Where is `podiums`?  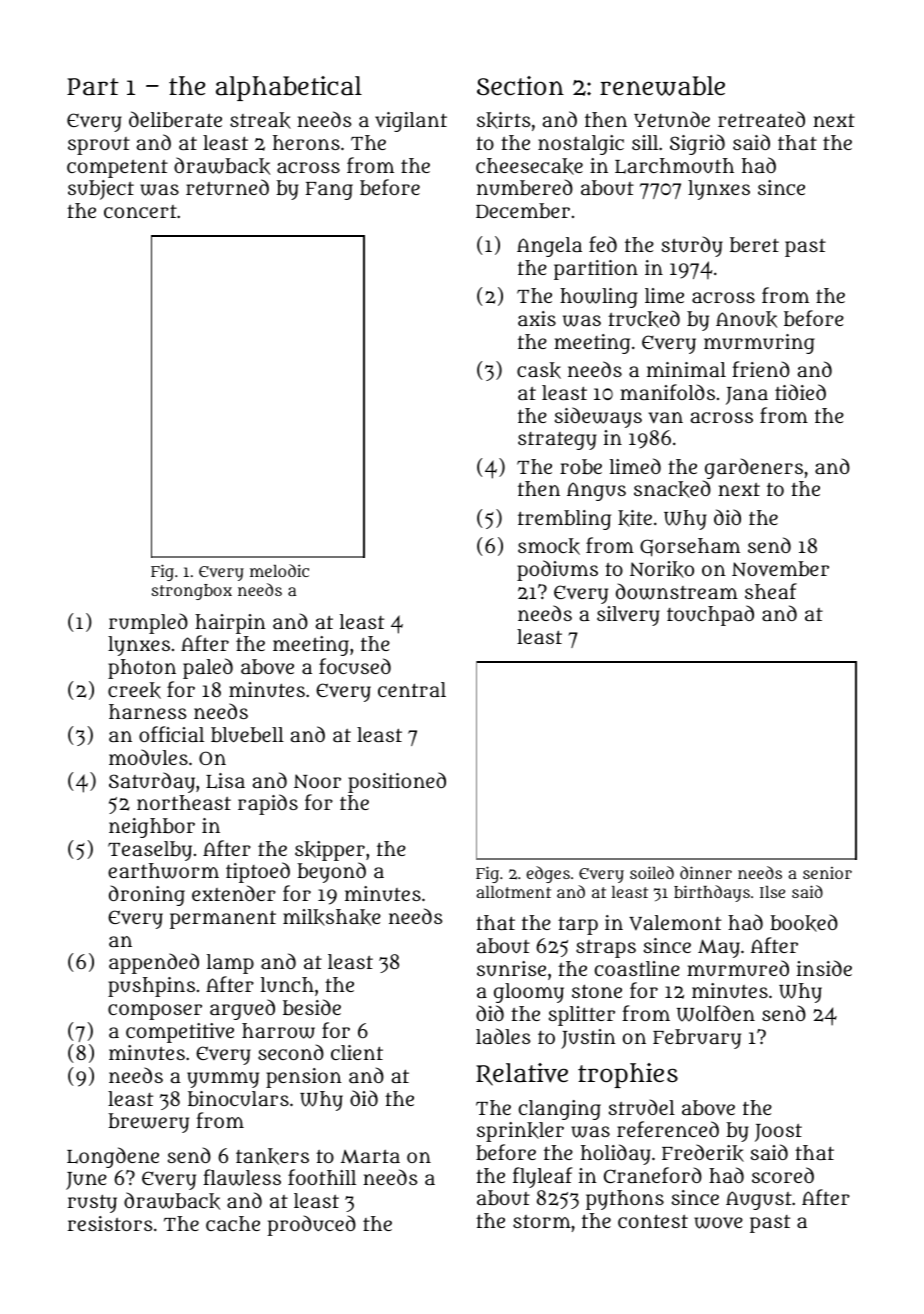
podiums is located at coordinates (557, 570).
